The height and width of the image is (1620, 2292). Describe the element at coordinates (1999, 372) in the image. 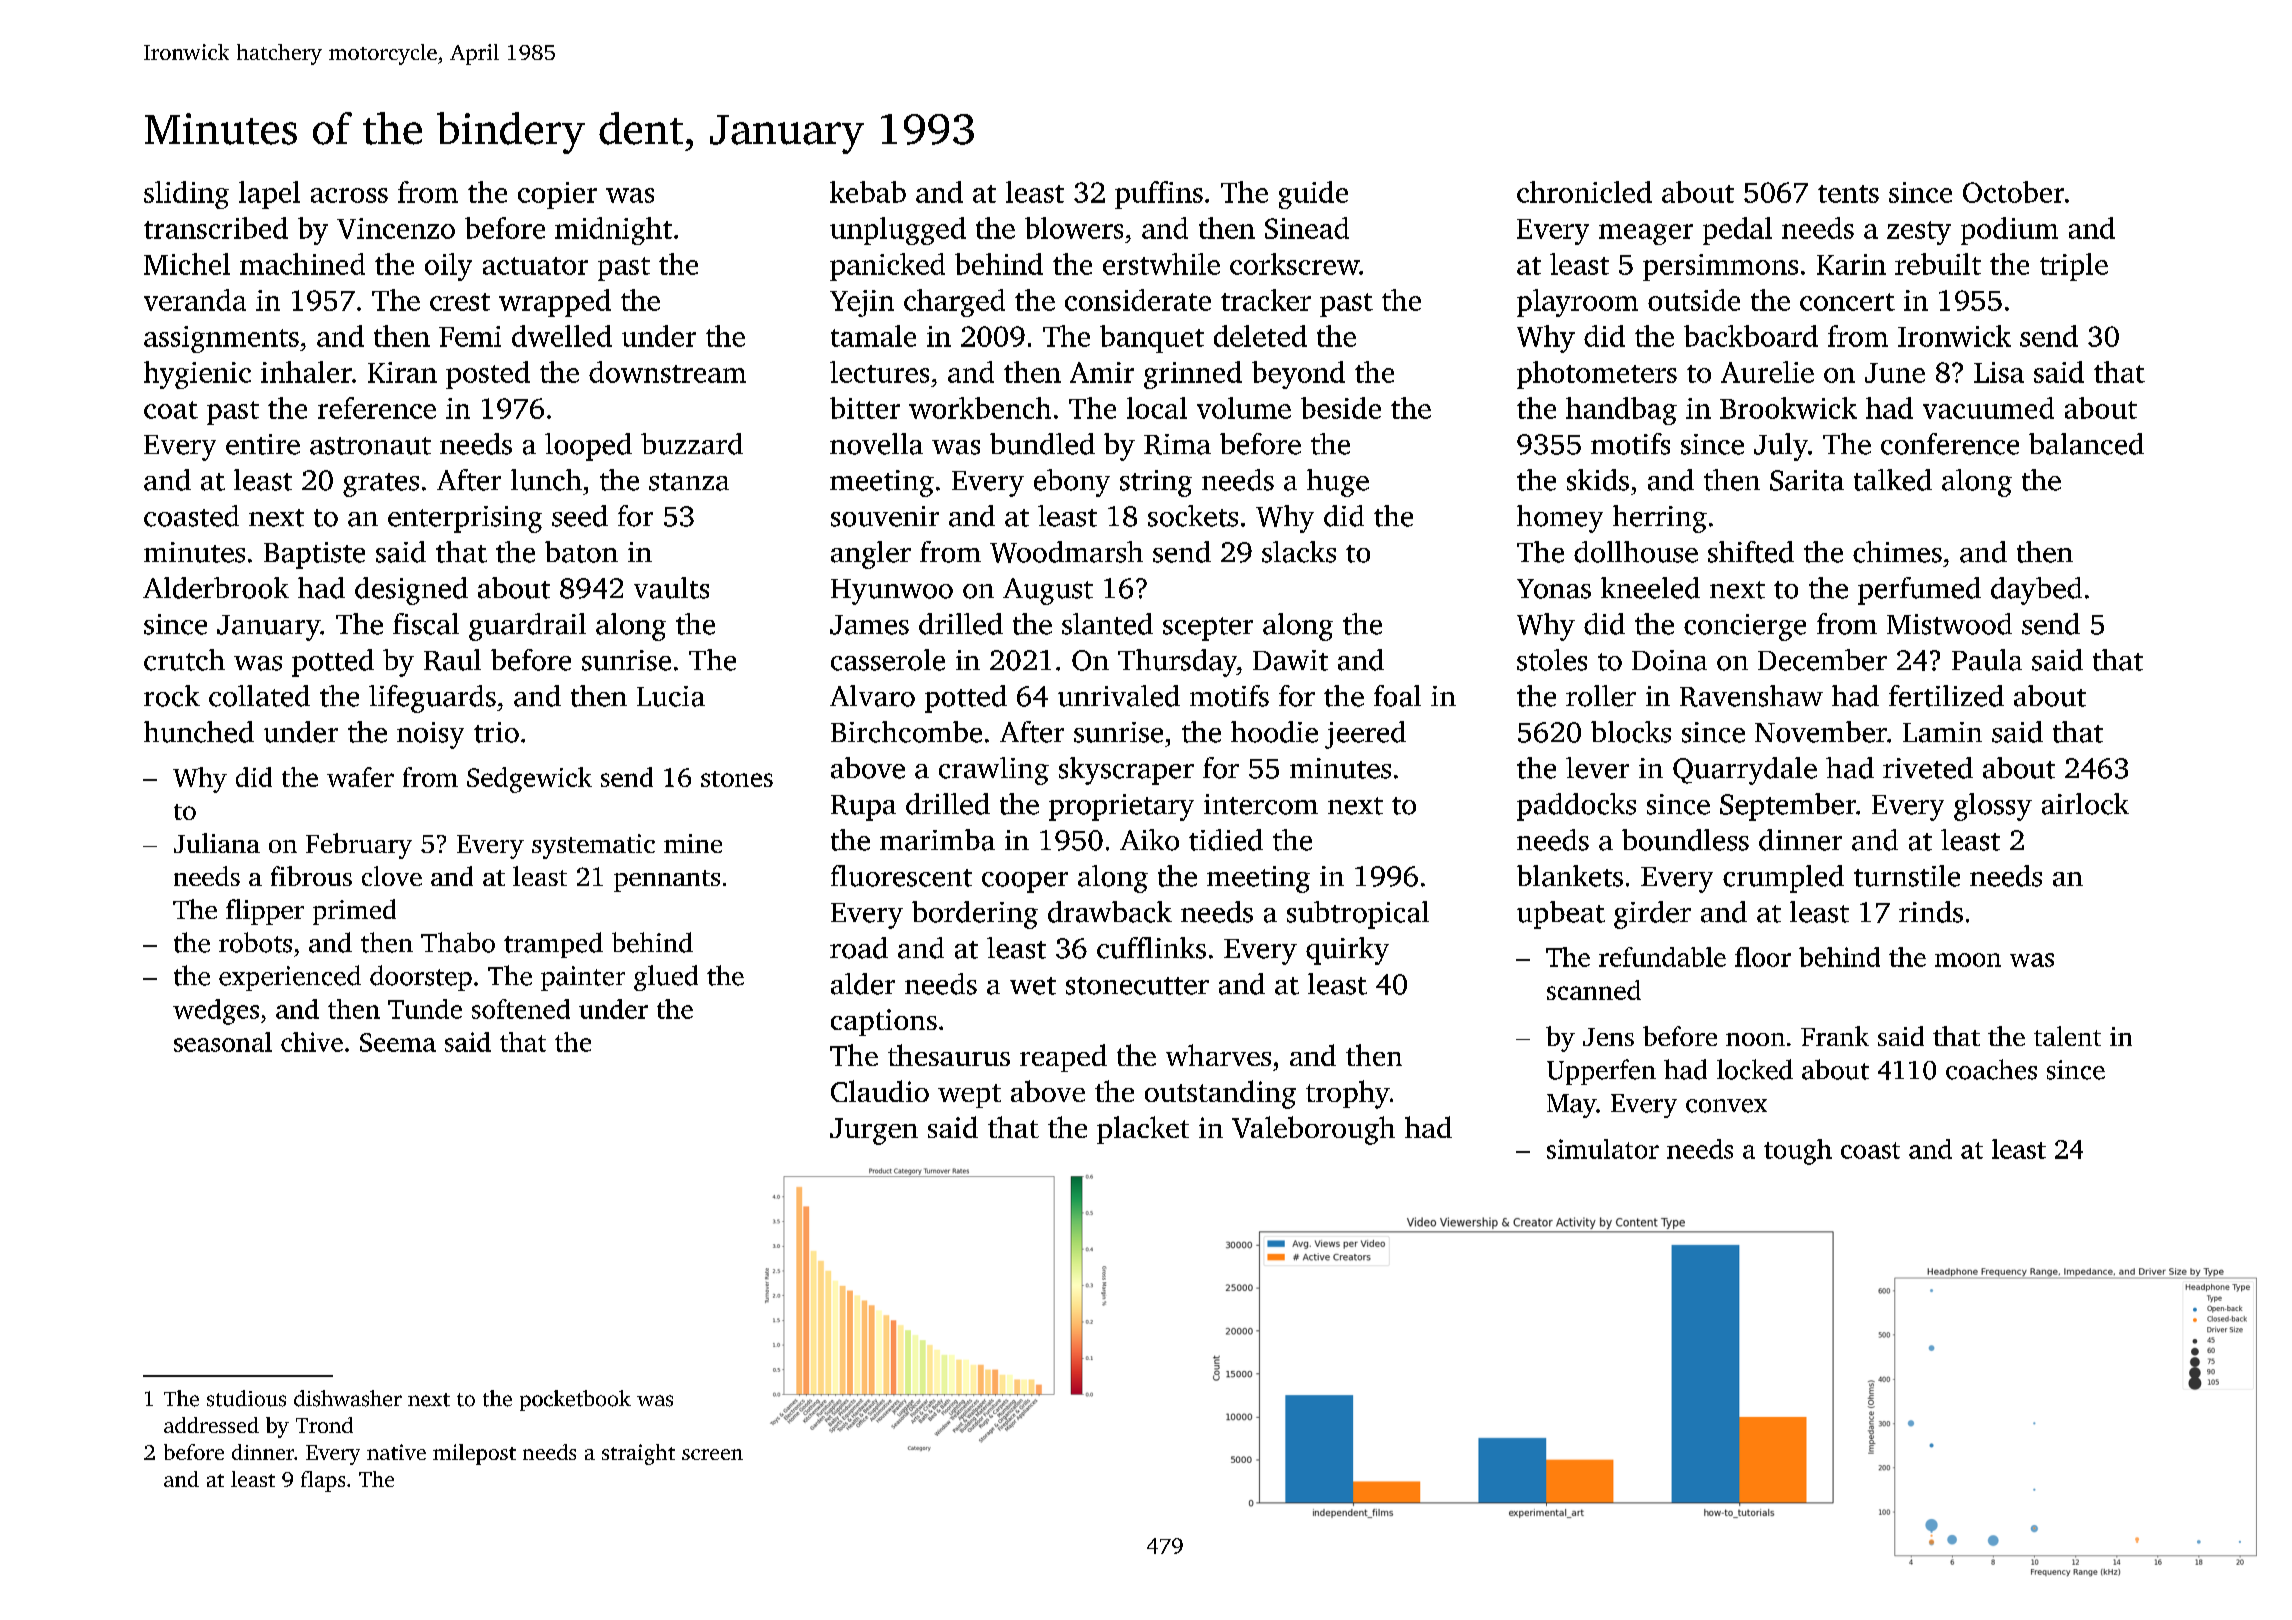

I see `Lisa` at that location.
